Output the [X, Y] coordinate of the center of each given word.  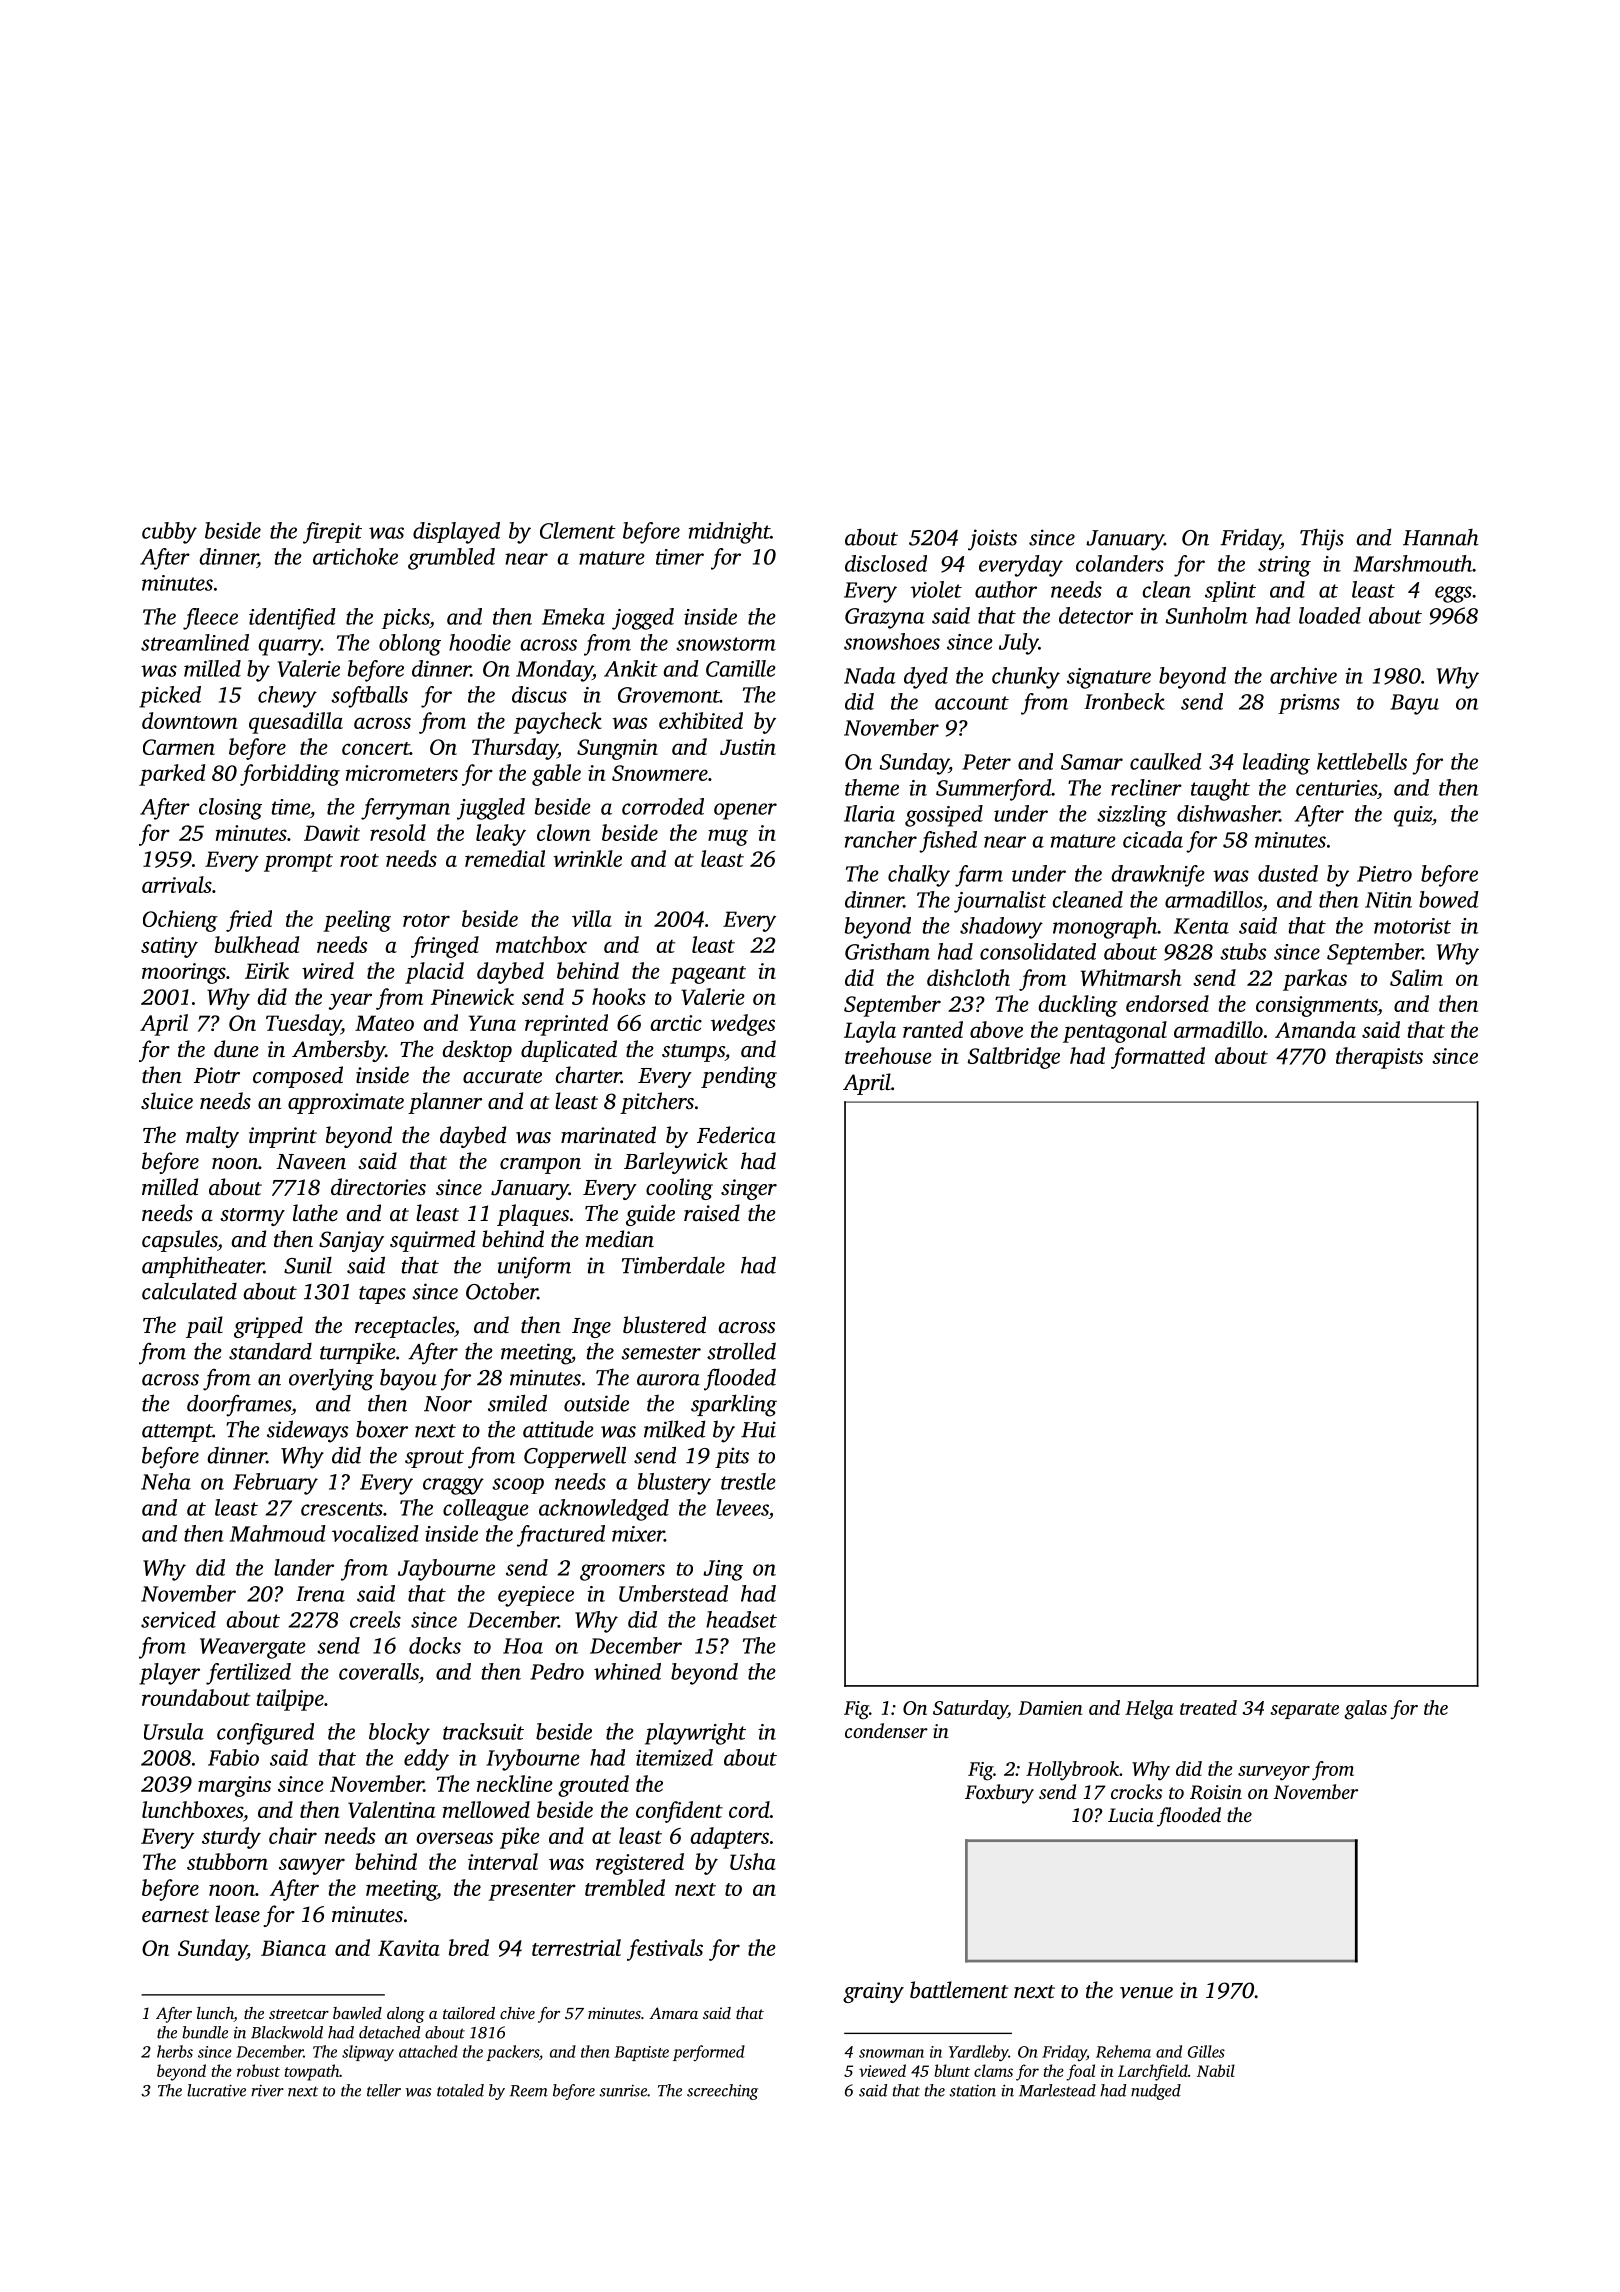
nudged [1156, 2092]
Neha [166, 1481]
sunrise [623, 2091]
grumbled [451, 559]
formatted [1158, 1058]
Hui [758, 1429]
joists [992, 540]
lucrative [216, 2090]
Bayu [1414, 704]
